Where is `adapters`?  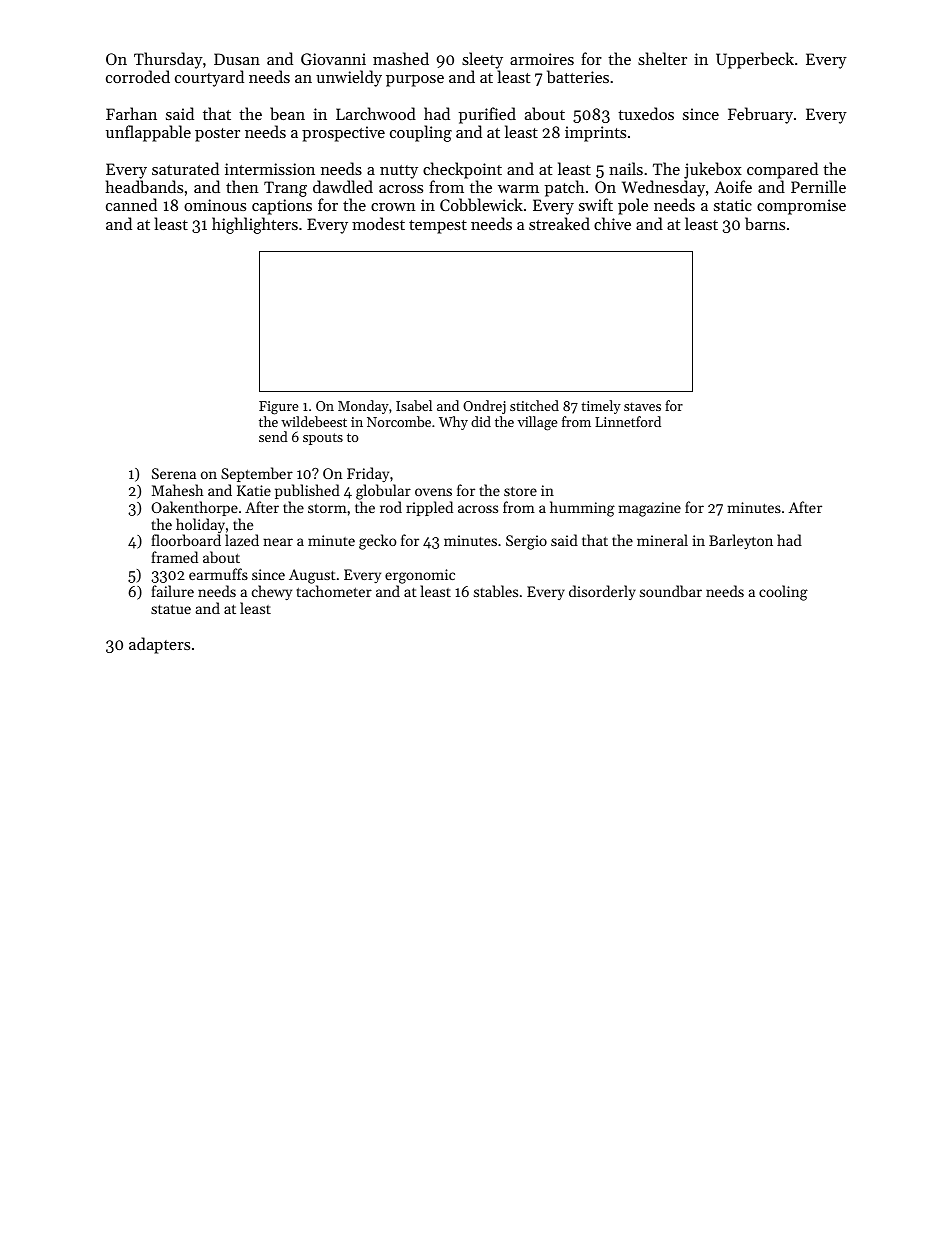
adapters is located at coordinates (159, 645).
